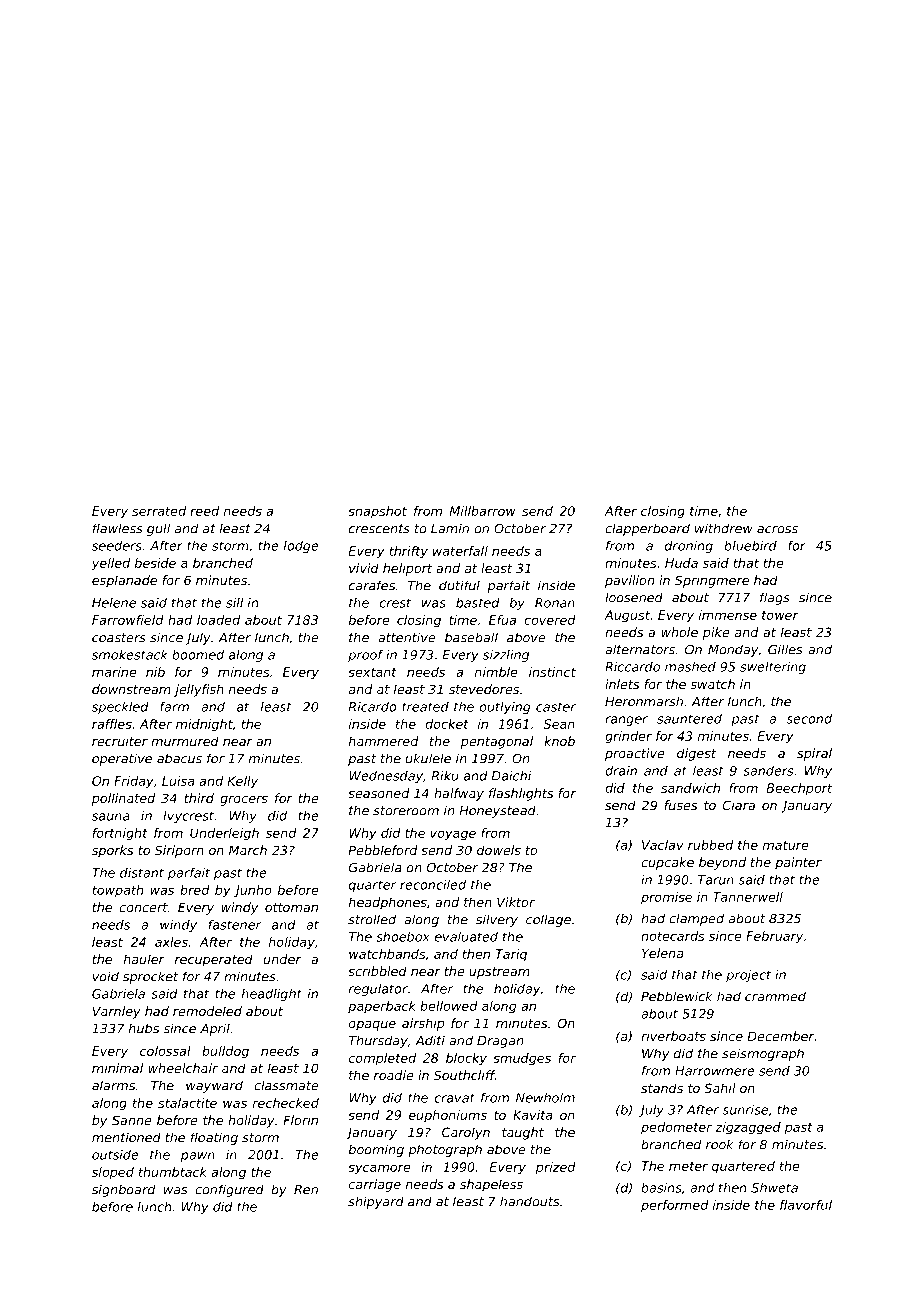 The width and height of the screenshot is (924, 1308). What do you see at coordinates (155, 672) in the screenshot?
I see `nib` at bounding box center [155, 672].
